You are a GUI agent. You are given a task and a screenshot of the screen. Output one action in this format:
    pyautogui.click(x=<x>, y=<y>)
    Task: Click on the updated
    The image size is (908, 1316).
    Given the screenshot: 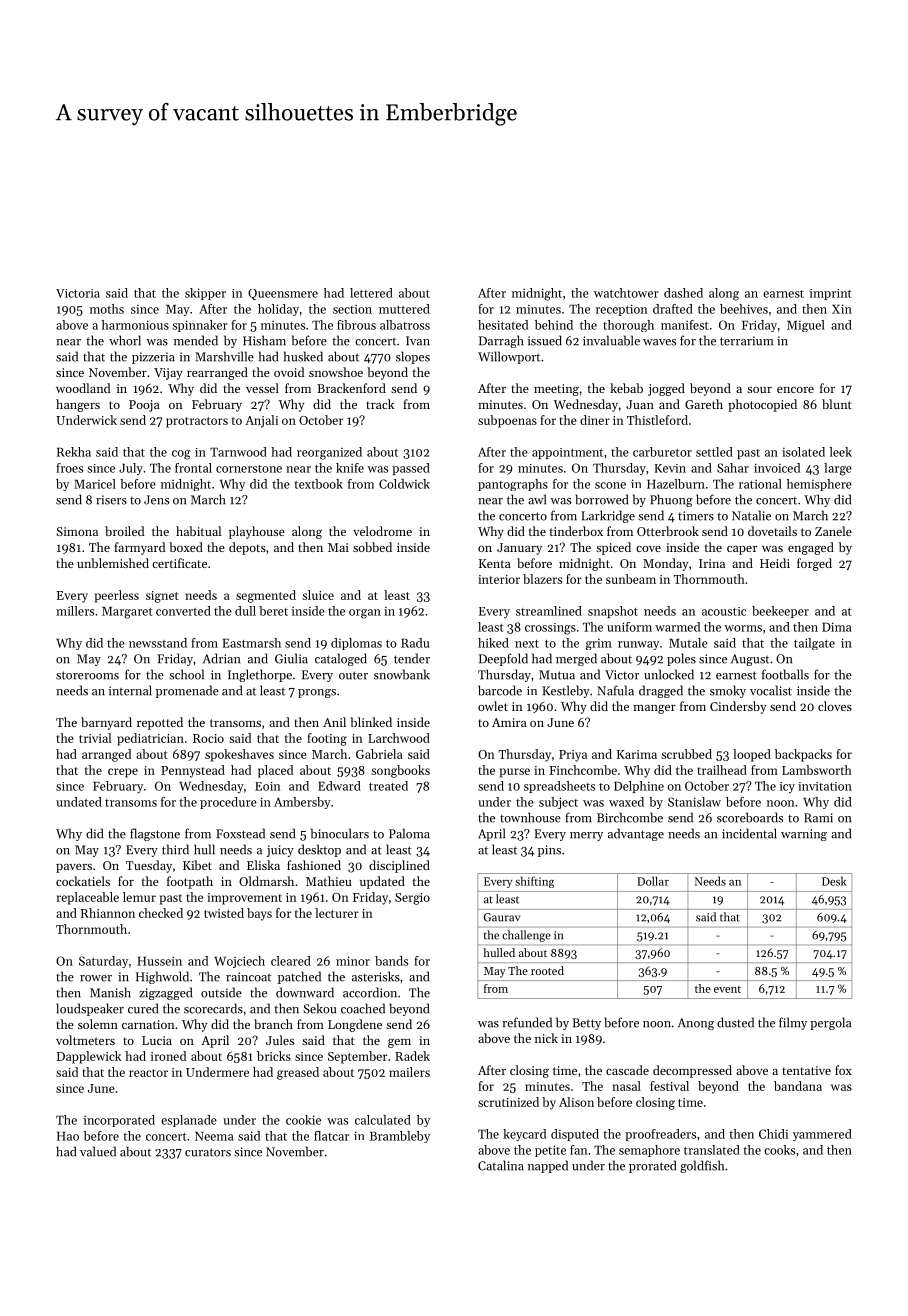 What is the action you would take?
    pyautogui.click(x=382, y=882)
